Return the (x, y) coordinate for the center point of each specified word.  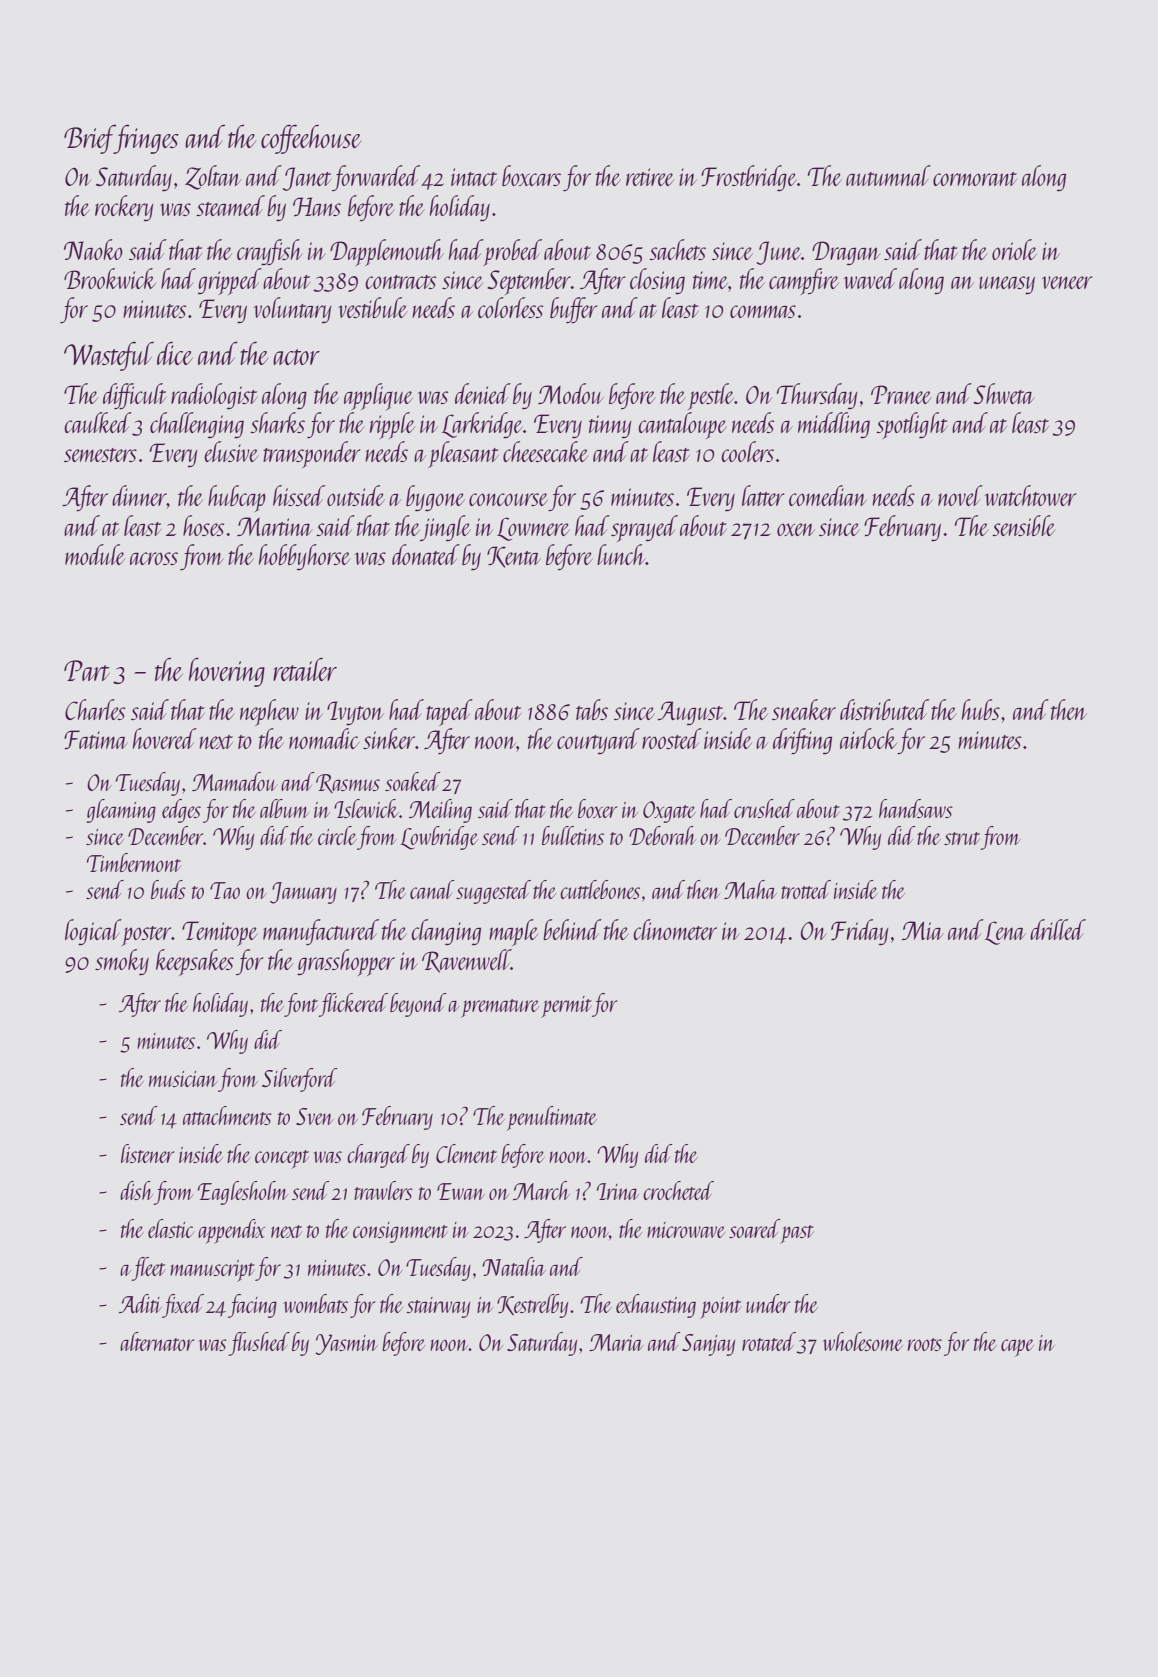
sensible (1024, 525)
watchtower (1030, 495)
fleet (149, 1269)
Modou (571, 393)
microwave (686, 1230)
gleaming (121, 811)
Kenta (514, 557)
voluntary (293, 310)
